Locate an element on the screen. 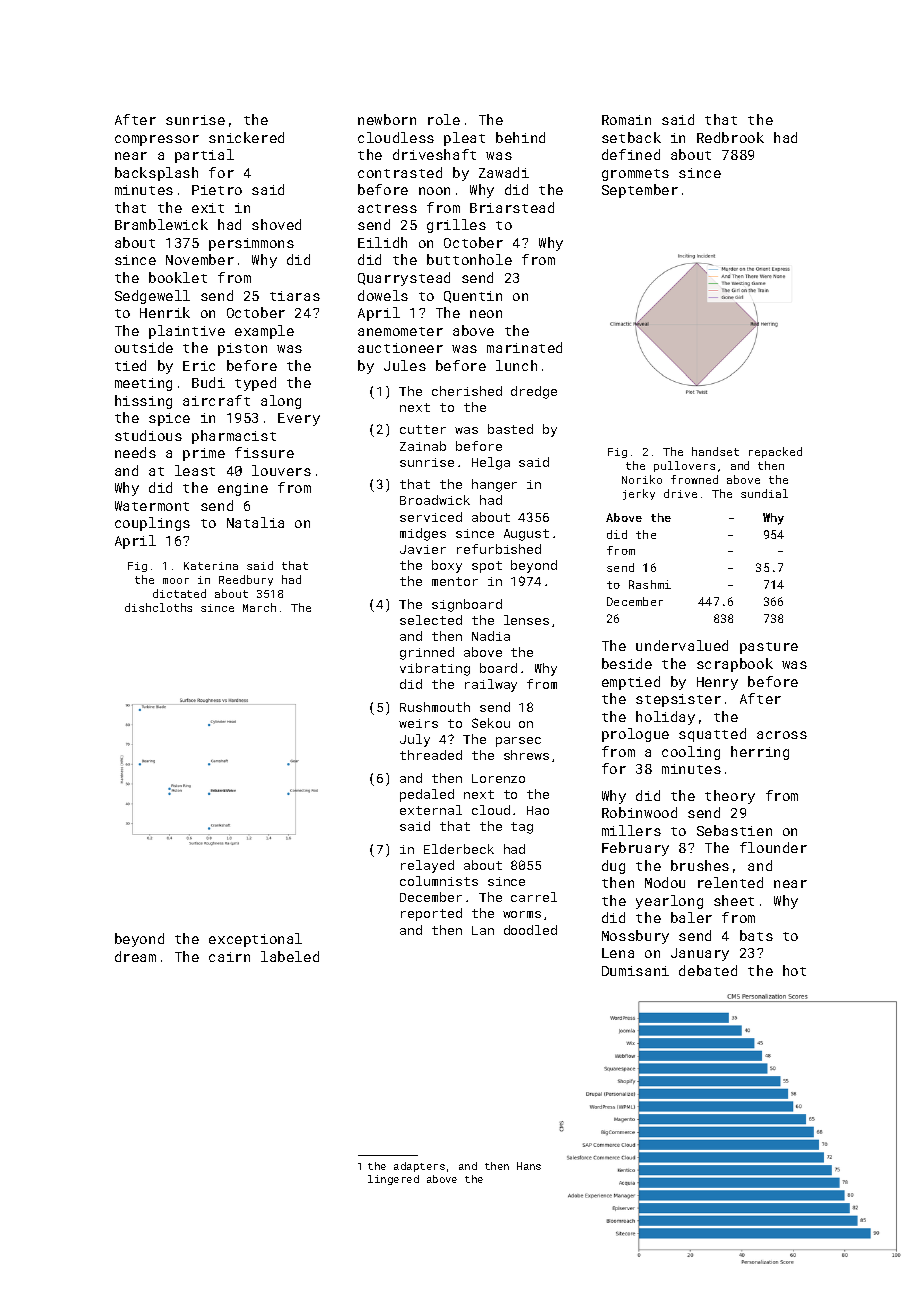 Image resolution: width=924 pixels, height=1308 pixels. cherished is located at coordinates (467, 391).
